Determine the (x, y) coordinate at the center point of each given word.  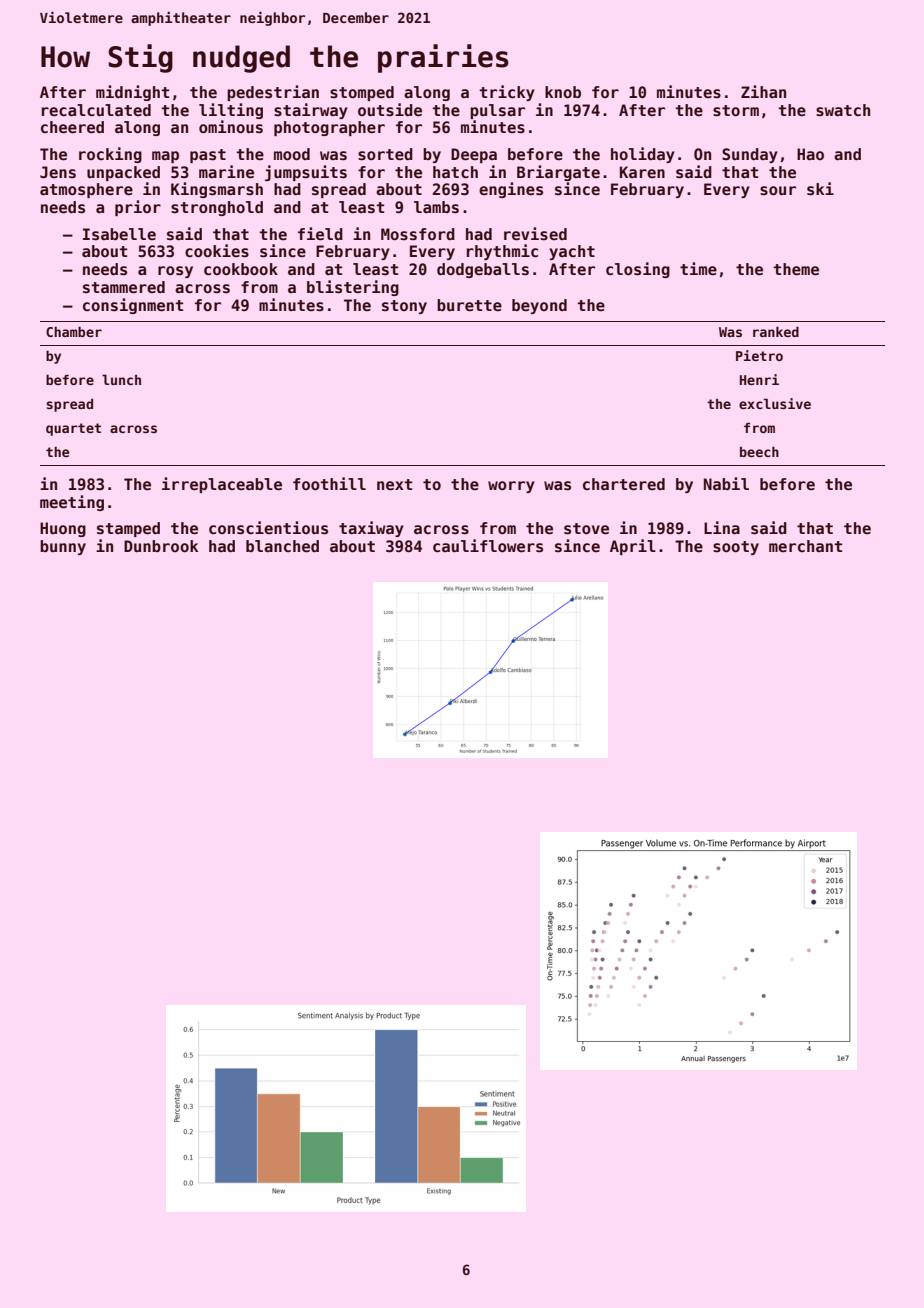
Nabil (726, 483)
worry (511, 487)
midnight (132, 93)
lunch (121, 379)
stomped (362, 93)
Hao (810, 154)
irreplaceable (222, 485)
